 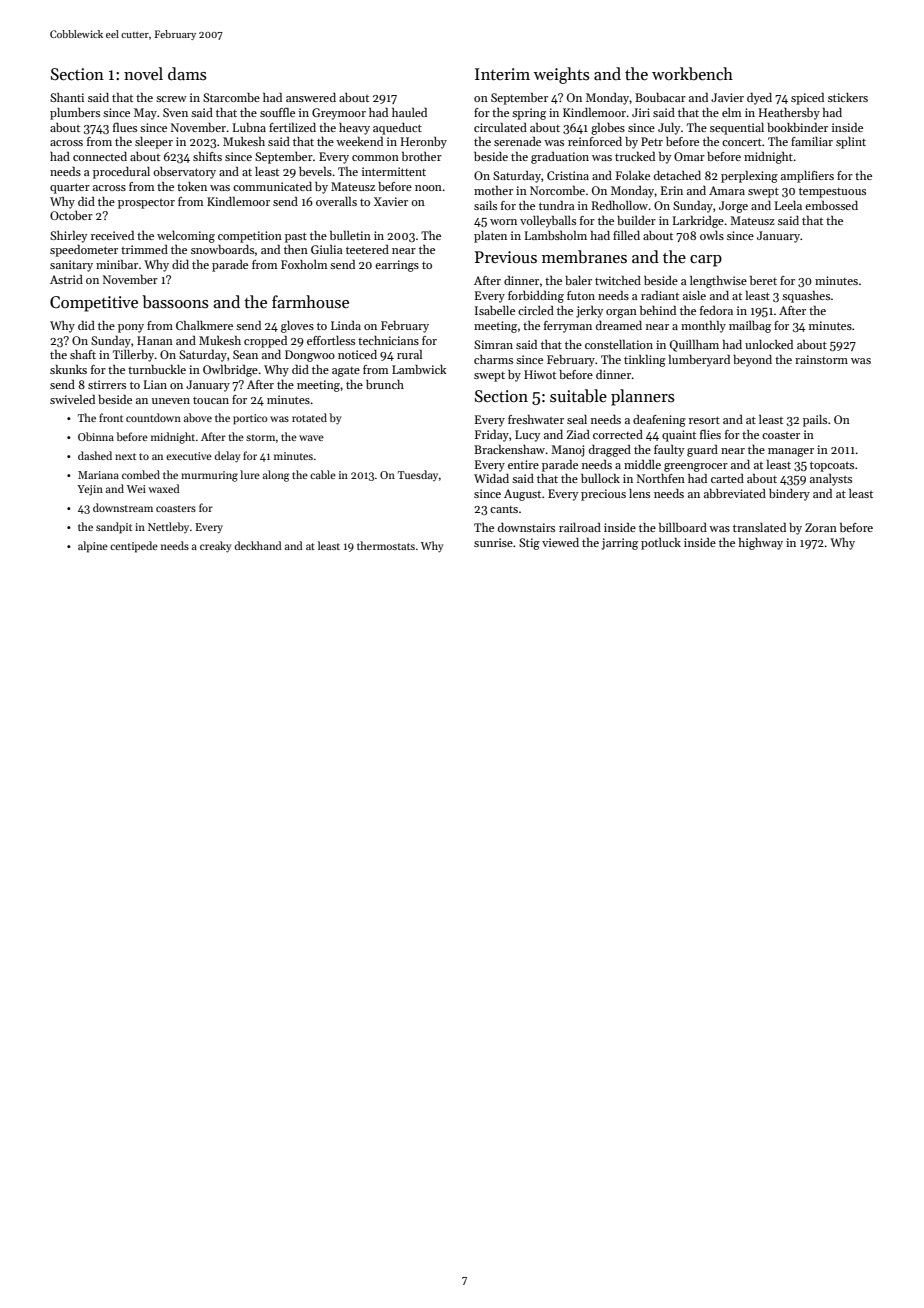 What do you see at coordinates (309, 417) in the page?
I see `rotated` at bounding box center [309, 417].
